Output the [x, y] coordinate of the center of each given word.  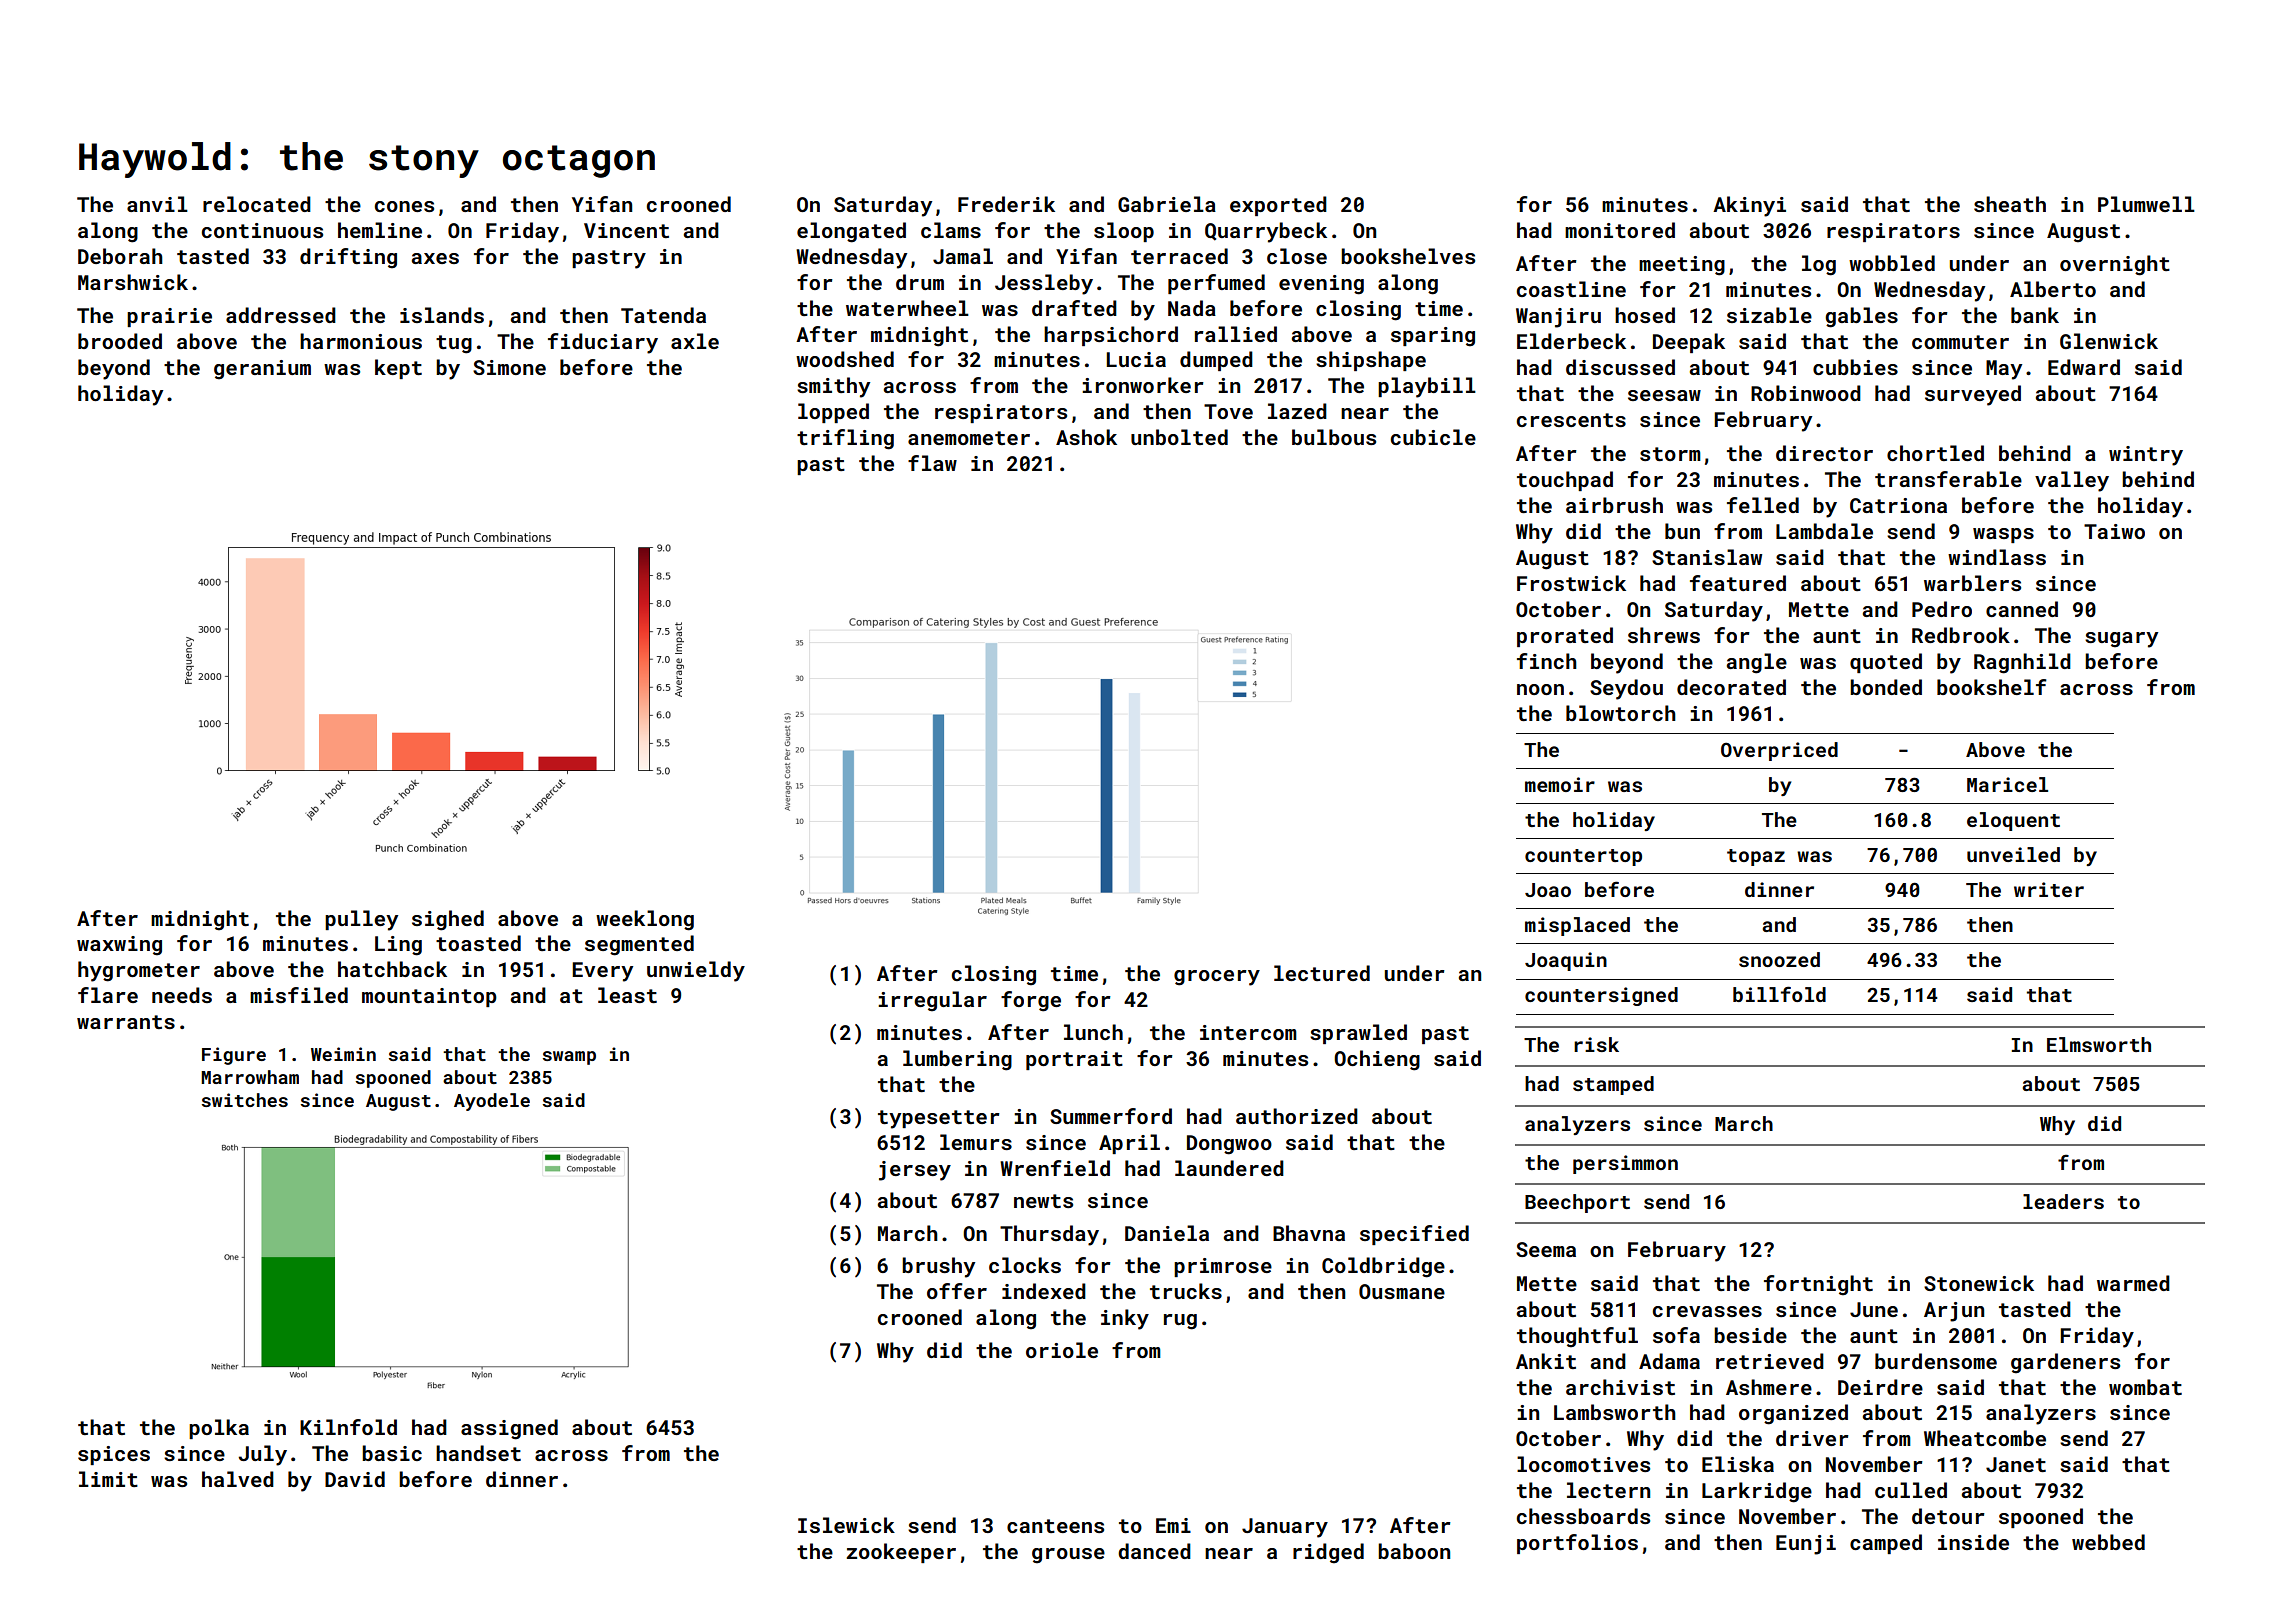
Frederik [1006, 204]
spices [114, 1455]
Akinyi [1749, 206]
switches [245, 1100]
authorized [1297, 1116]
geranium [262, 370]
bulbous [1334, 437]
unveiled [2013, 854]
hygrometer [139, 971]
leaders [2063, 1201]
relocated [257, 204]
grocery [1217, 978]
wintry [2146, 456]
